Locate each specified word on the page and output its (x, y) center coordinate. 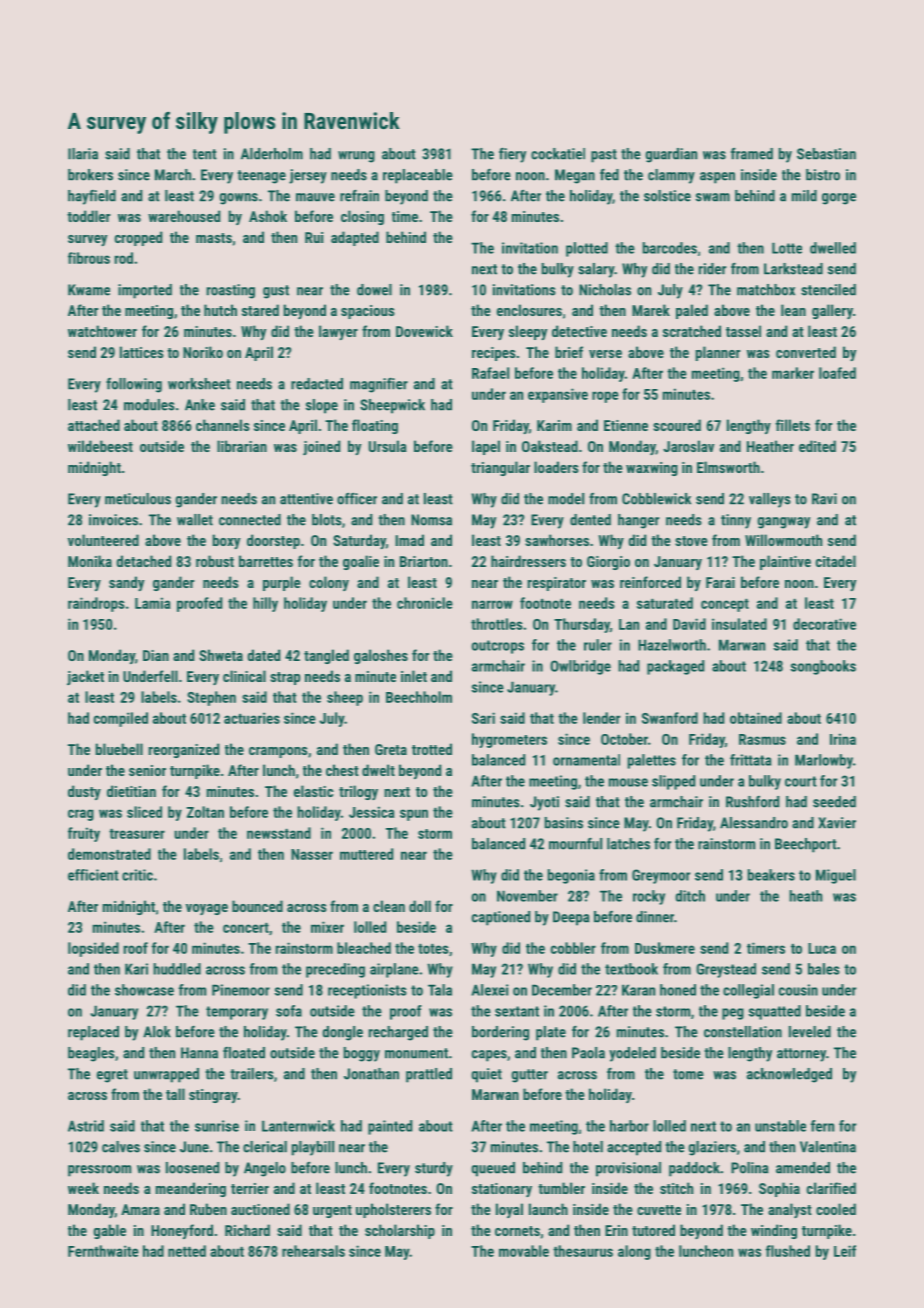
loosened (192, 1168)
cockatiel (558, 154)
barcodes (670, 248)
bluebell (119, 749)
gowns (239, 199)
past (604, 156)
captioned (501, 918)
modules (149, 405)
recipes (494, 354)
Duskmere (665, 948)
